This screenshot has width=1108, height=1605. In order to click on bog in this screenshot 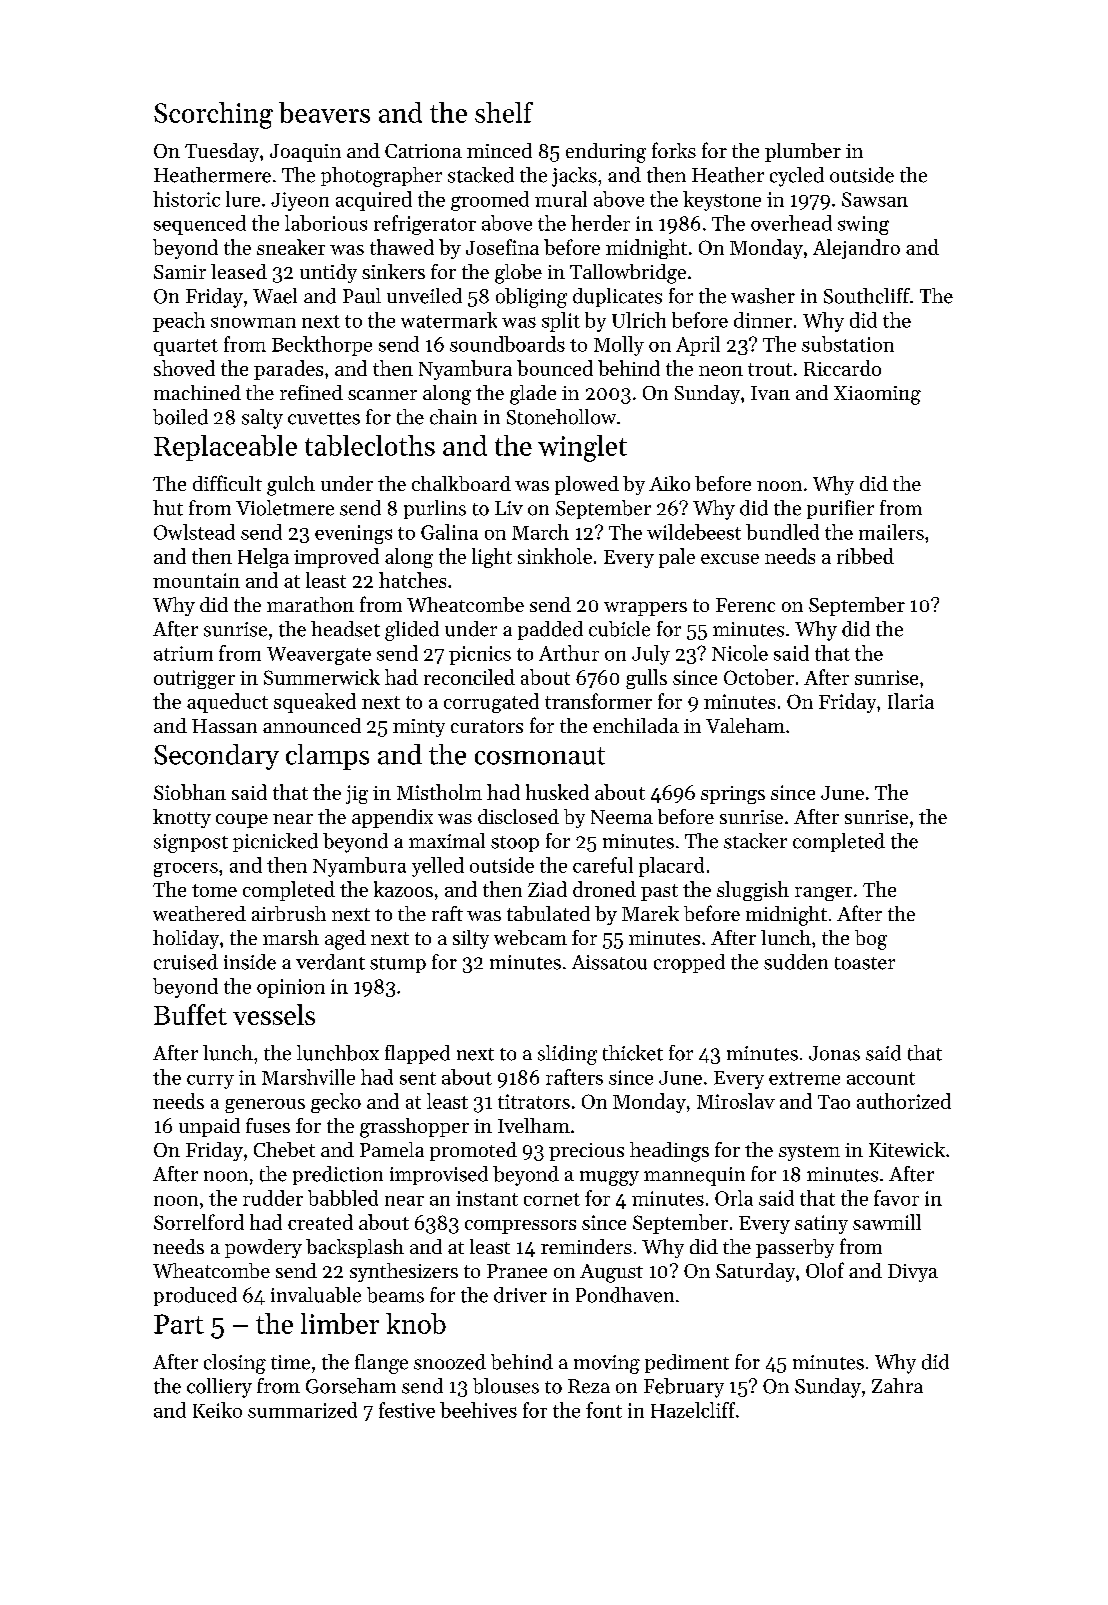, I will do `click(871, 940)`.
